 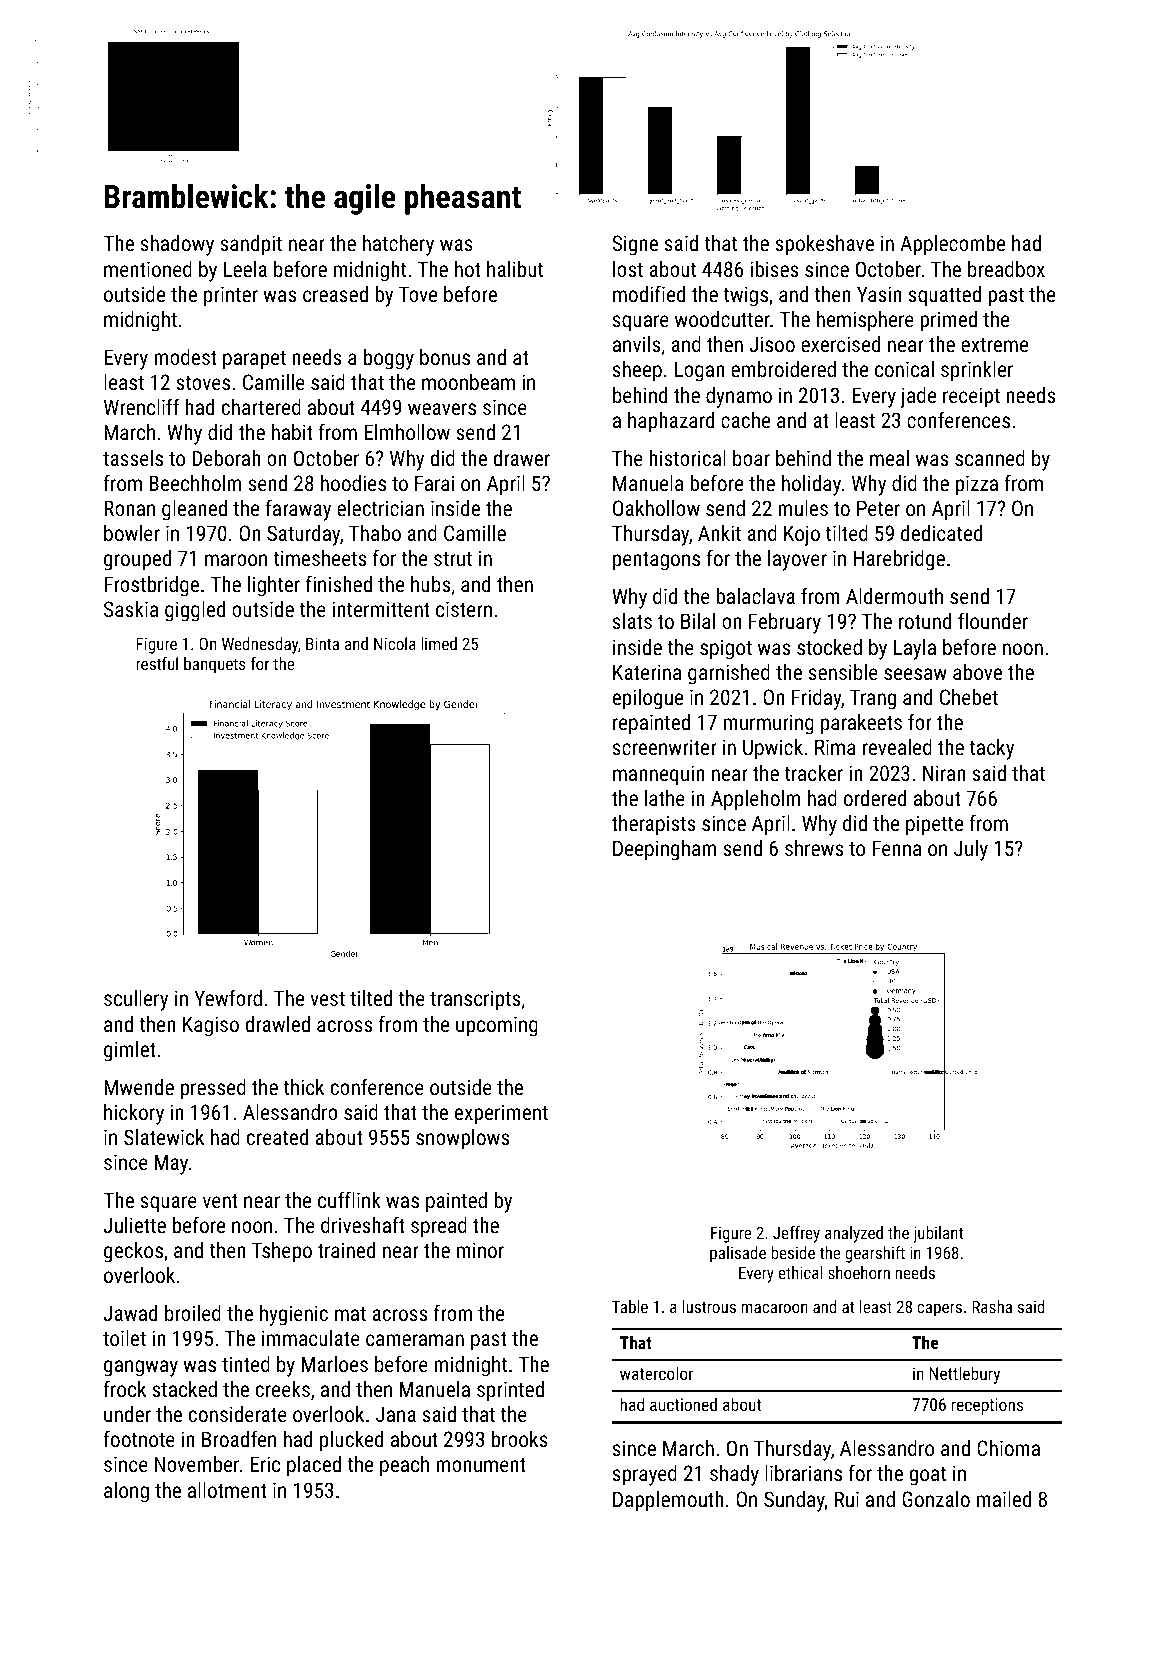 What do you see at coordinates (878, 508) in the screenshot?
I see `Peter` at bounding box center [878, 508].
